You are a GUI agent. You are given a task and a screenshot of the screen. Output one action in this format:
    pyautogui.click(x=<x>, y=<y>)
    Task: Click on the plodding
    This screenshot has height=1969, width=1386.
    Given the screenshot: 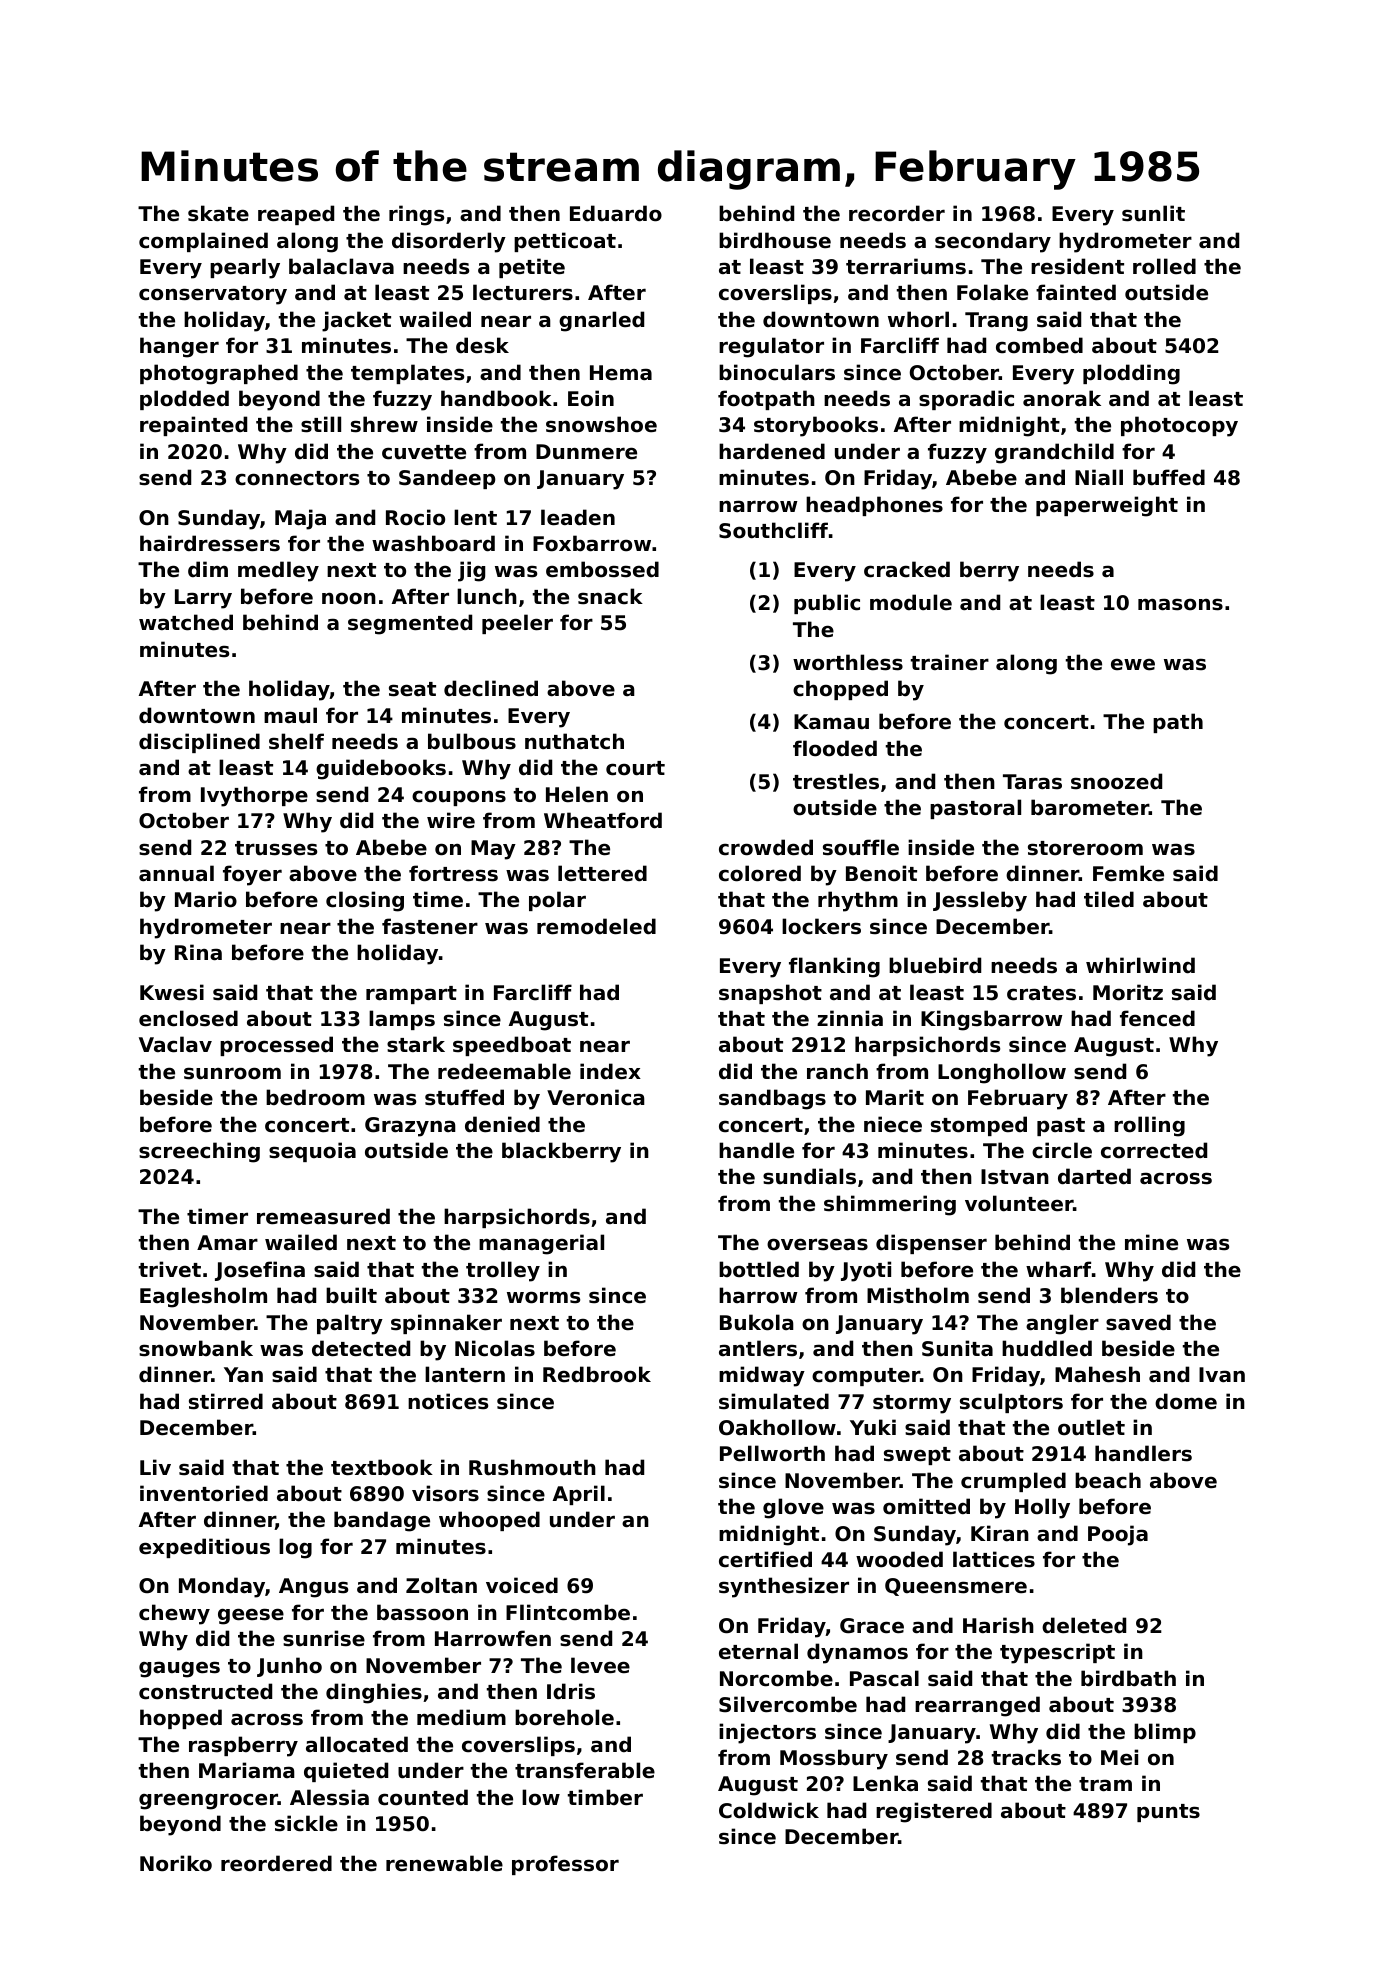 What is the action you would take?
    pyautogui.click(x=1131, y=374)
